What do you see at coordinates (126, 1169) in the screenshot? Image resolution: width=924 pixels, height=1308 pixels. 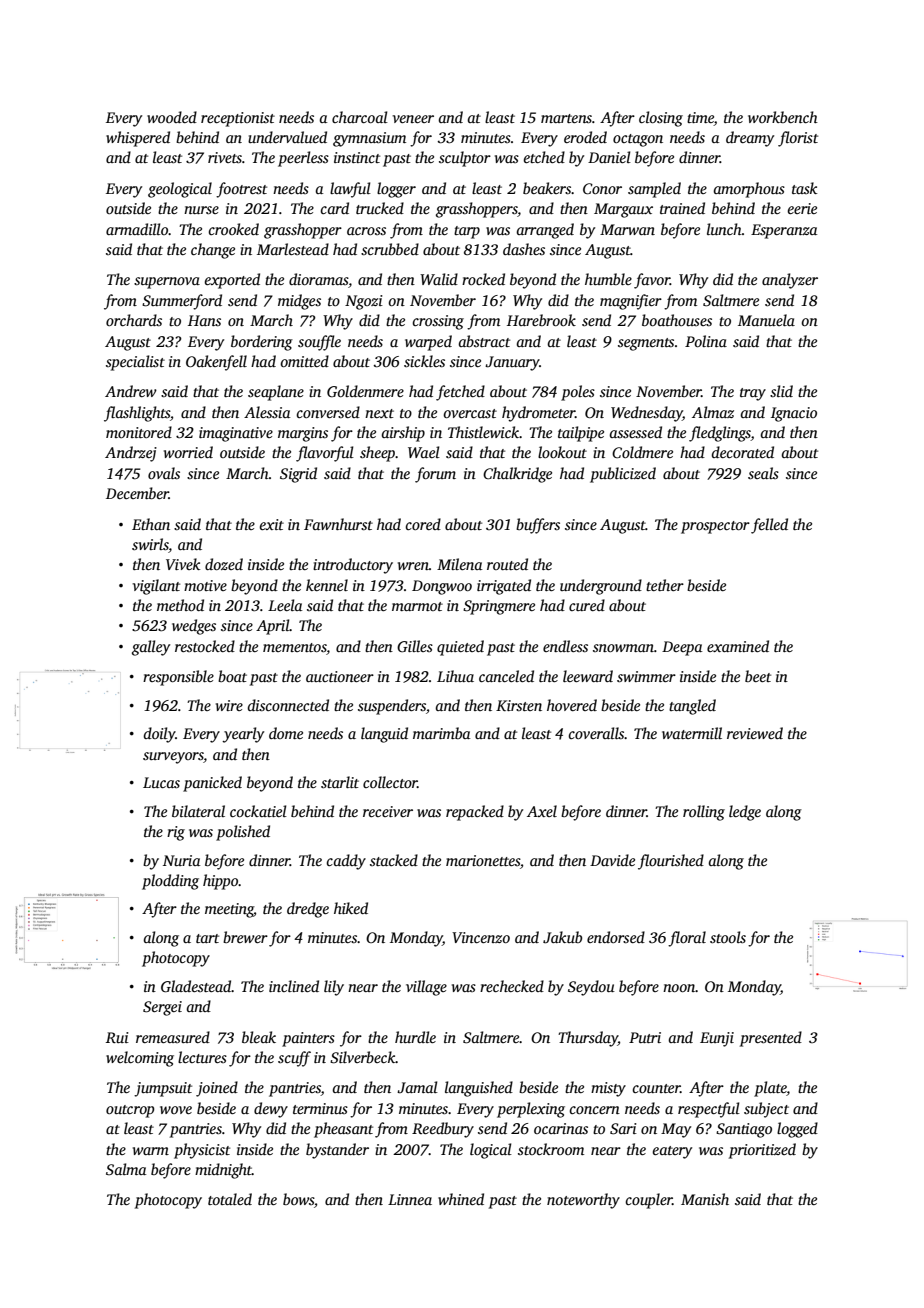 I see `Salma` at bounding box center [126, 1169].
